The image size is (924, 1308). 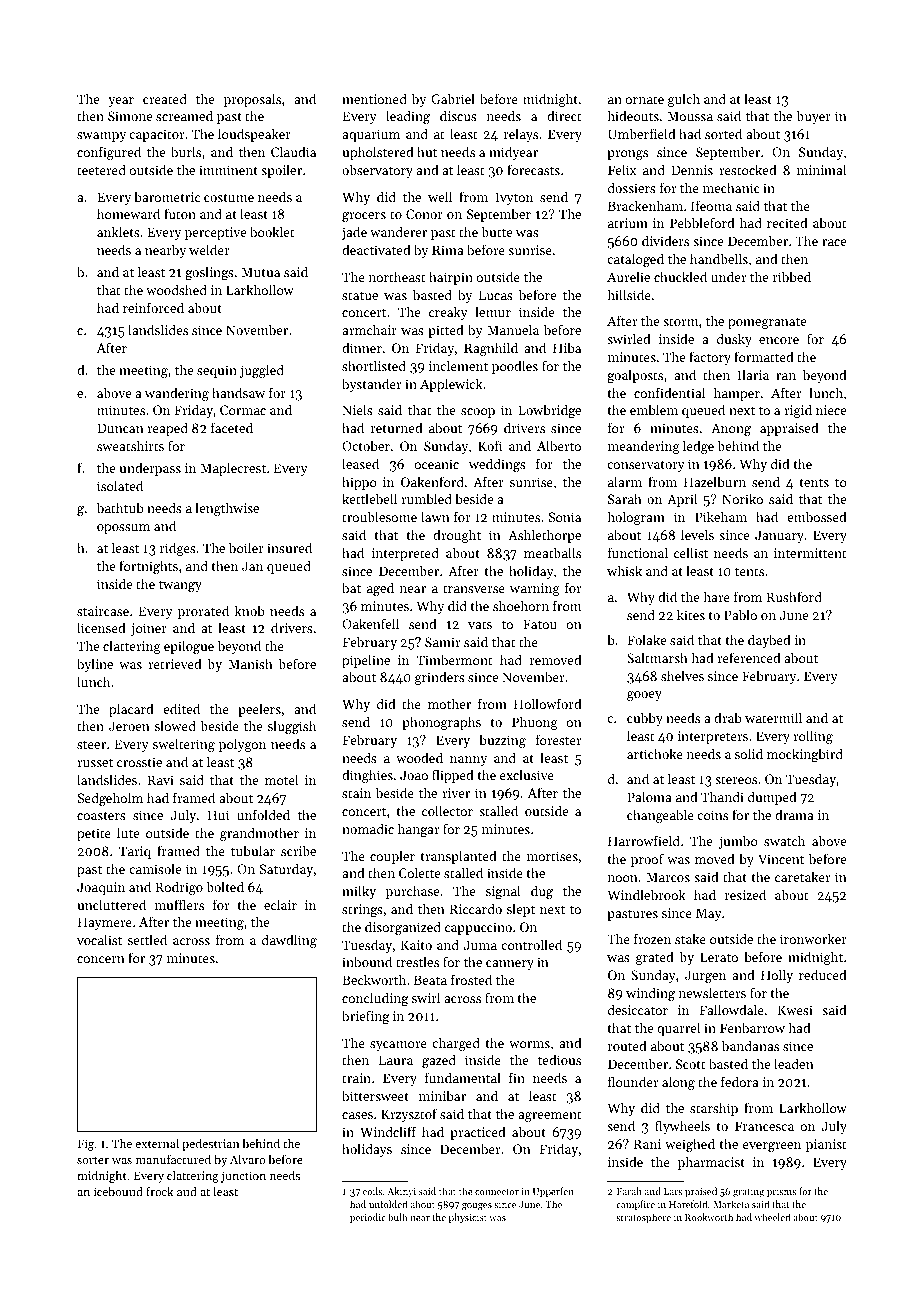 I want to click on January, so click(x=779, y=536).
